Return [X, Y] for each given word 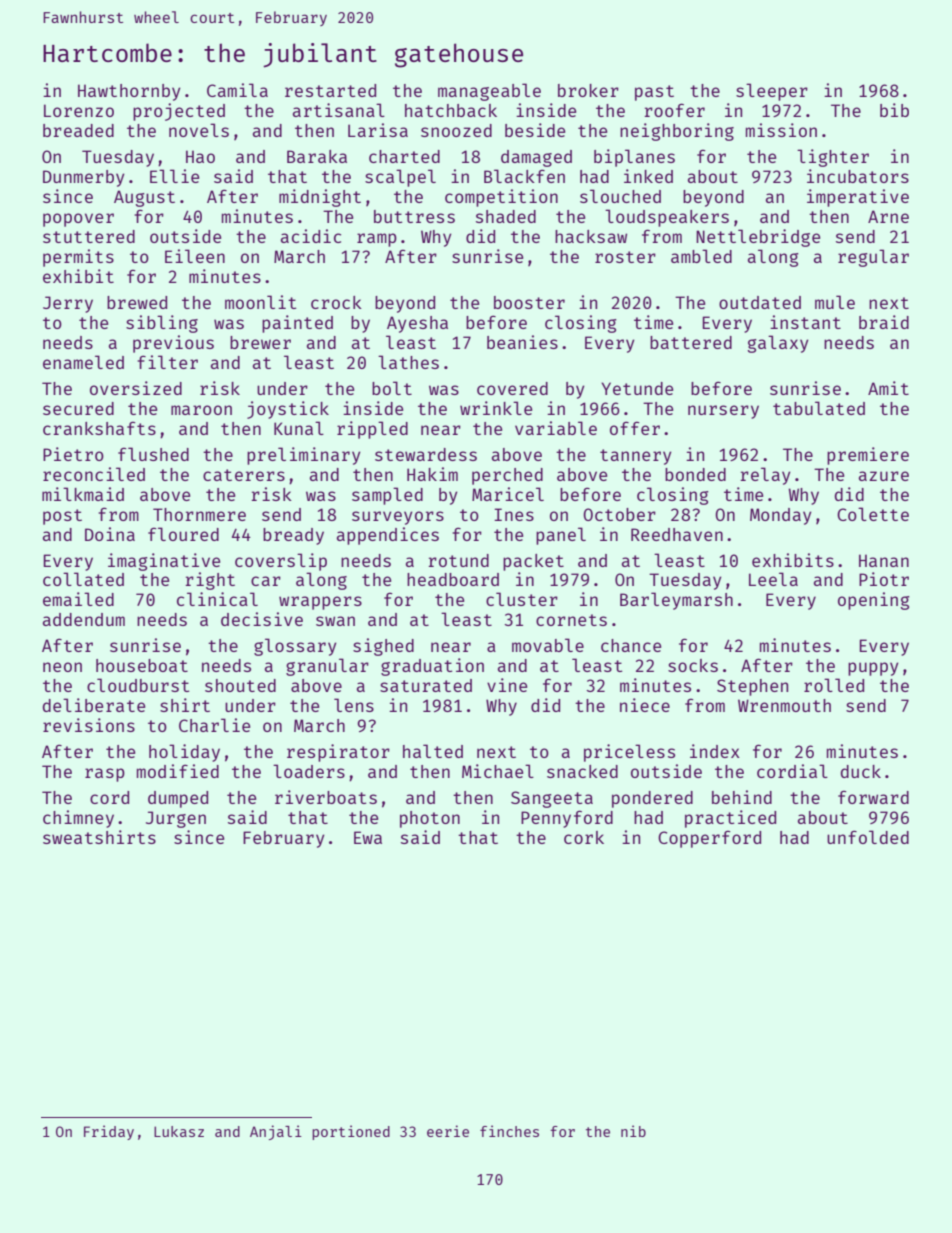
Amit [888, 388]
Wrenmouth [784, 705]
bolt [392, 388]
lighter [833, 158]
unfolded [868, 837]
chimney [78, 819]
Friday [109, 1132]
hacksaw [591, 236]
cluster [522, 599]
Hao [200, 156]
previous [173, 344]
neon [62, 667]
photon [430, 819]
